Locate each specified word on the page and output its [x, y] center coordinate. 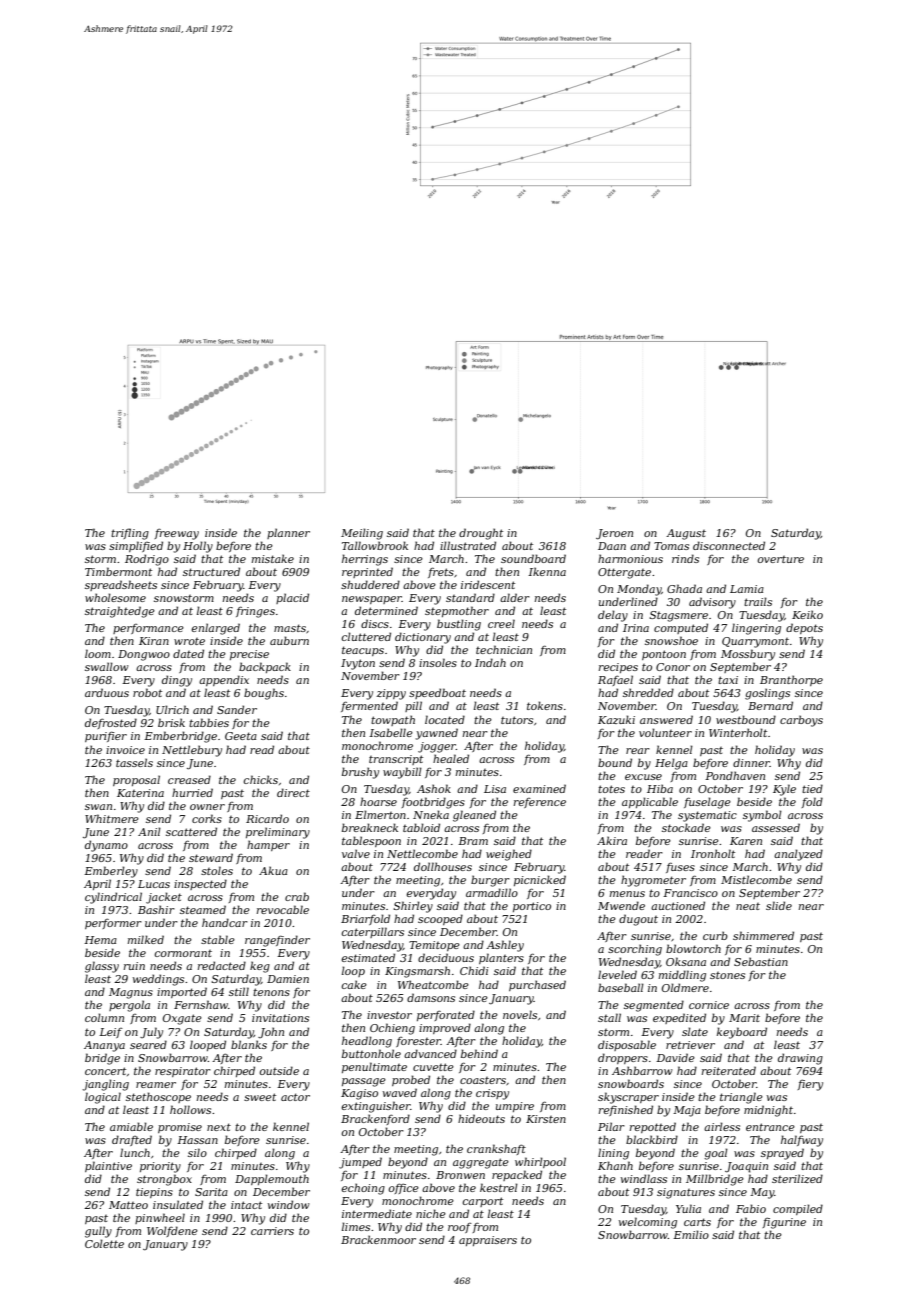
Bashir [156, 909]
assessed [776, 827]
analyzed [798, 855]
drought [481, 534]
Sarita [211, 1192]
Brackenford [375, 1119]
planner [288, 533]
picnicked [540, 880]
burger [490, 881]
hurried [192, 792]
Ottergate [624, 573]
